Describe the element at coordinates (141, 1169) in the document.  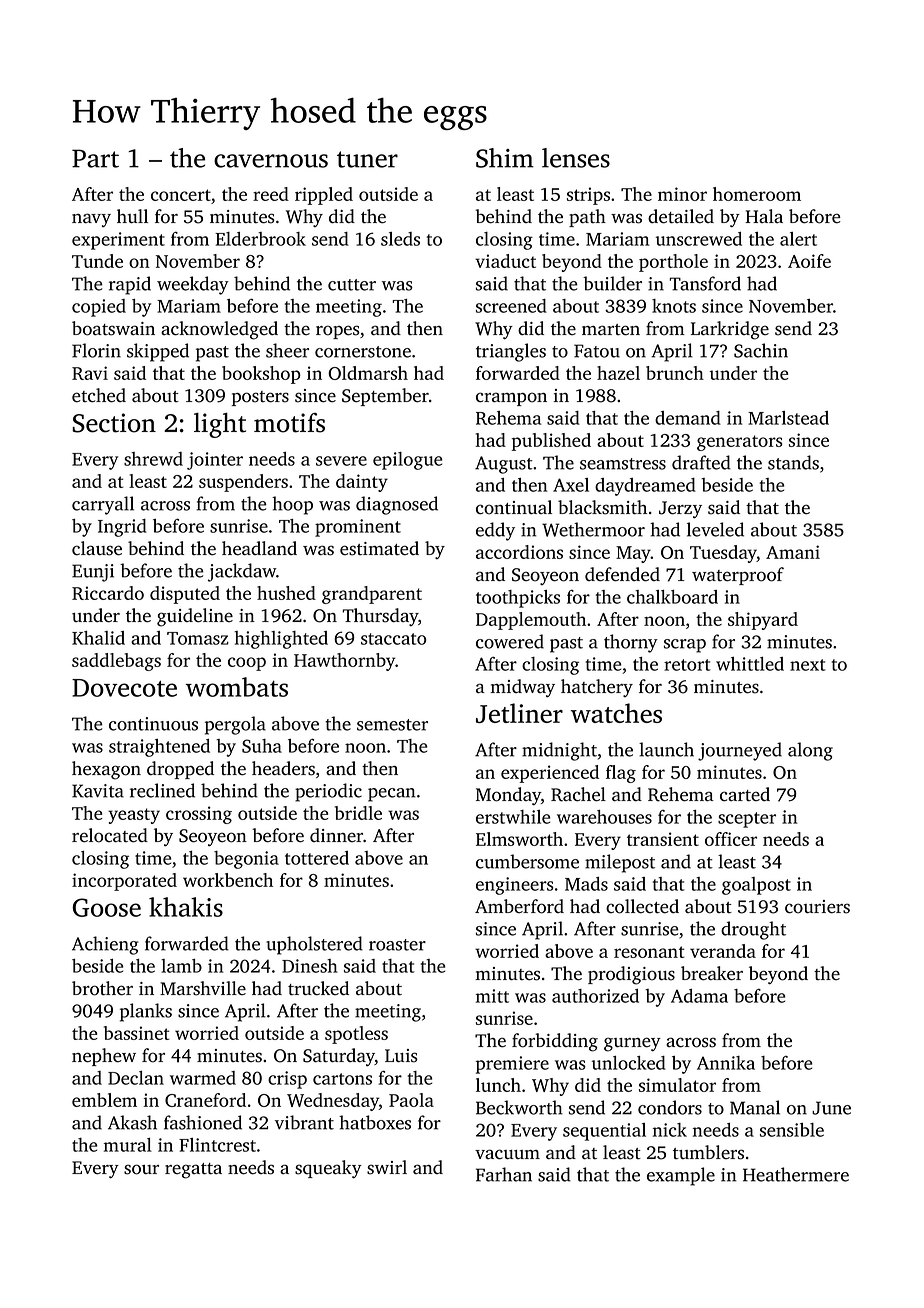
I see `sour` at that location.
